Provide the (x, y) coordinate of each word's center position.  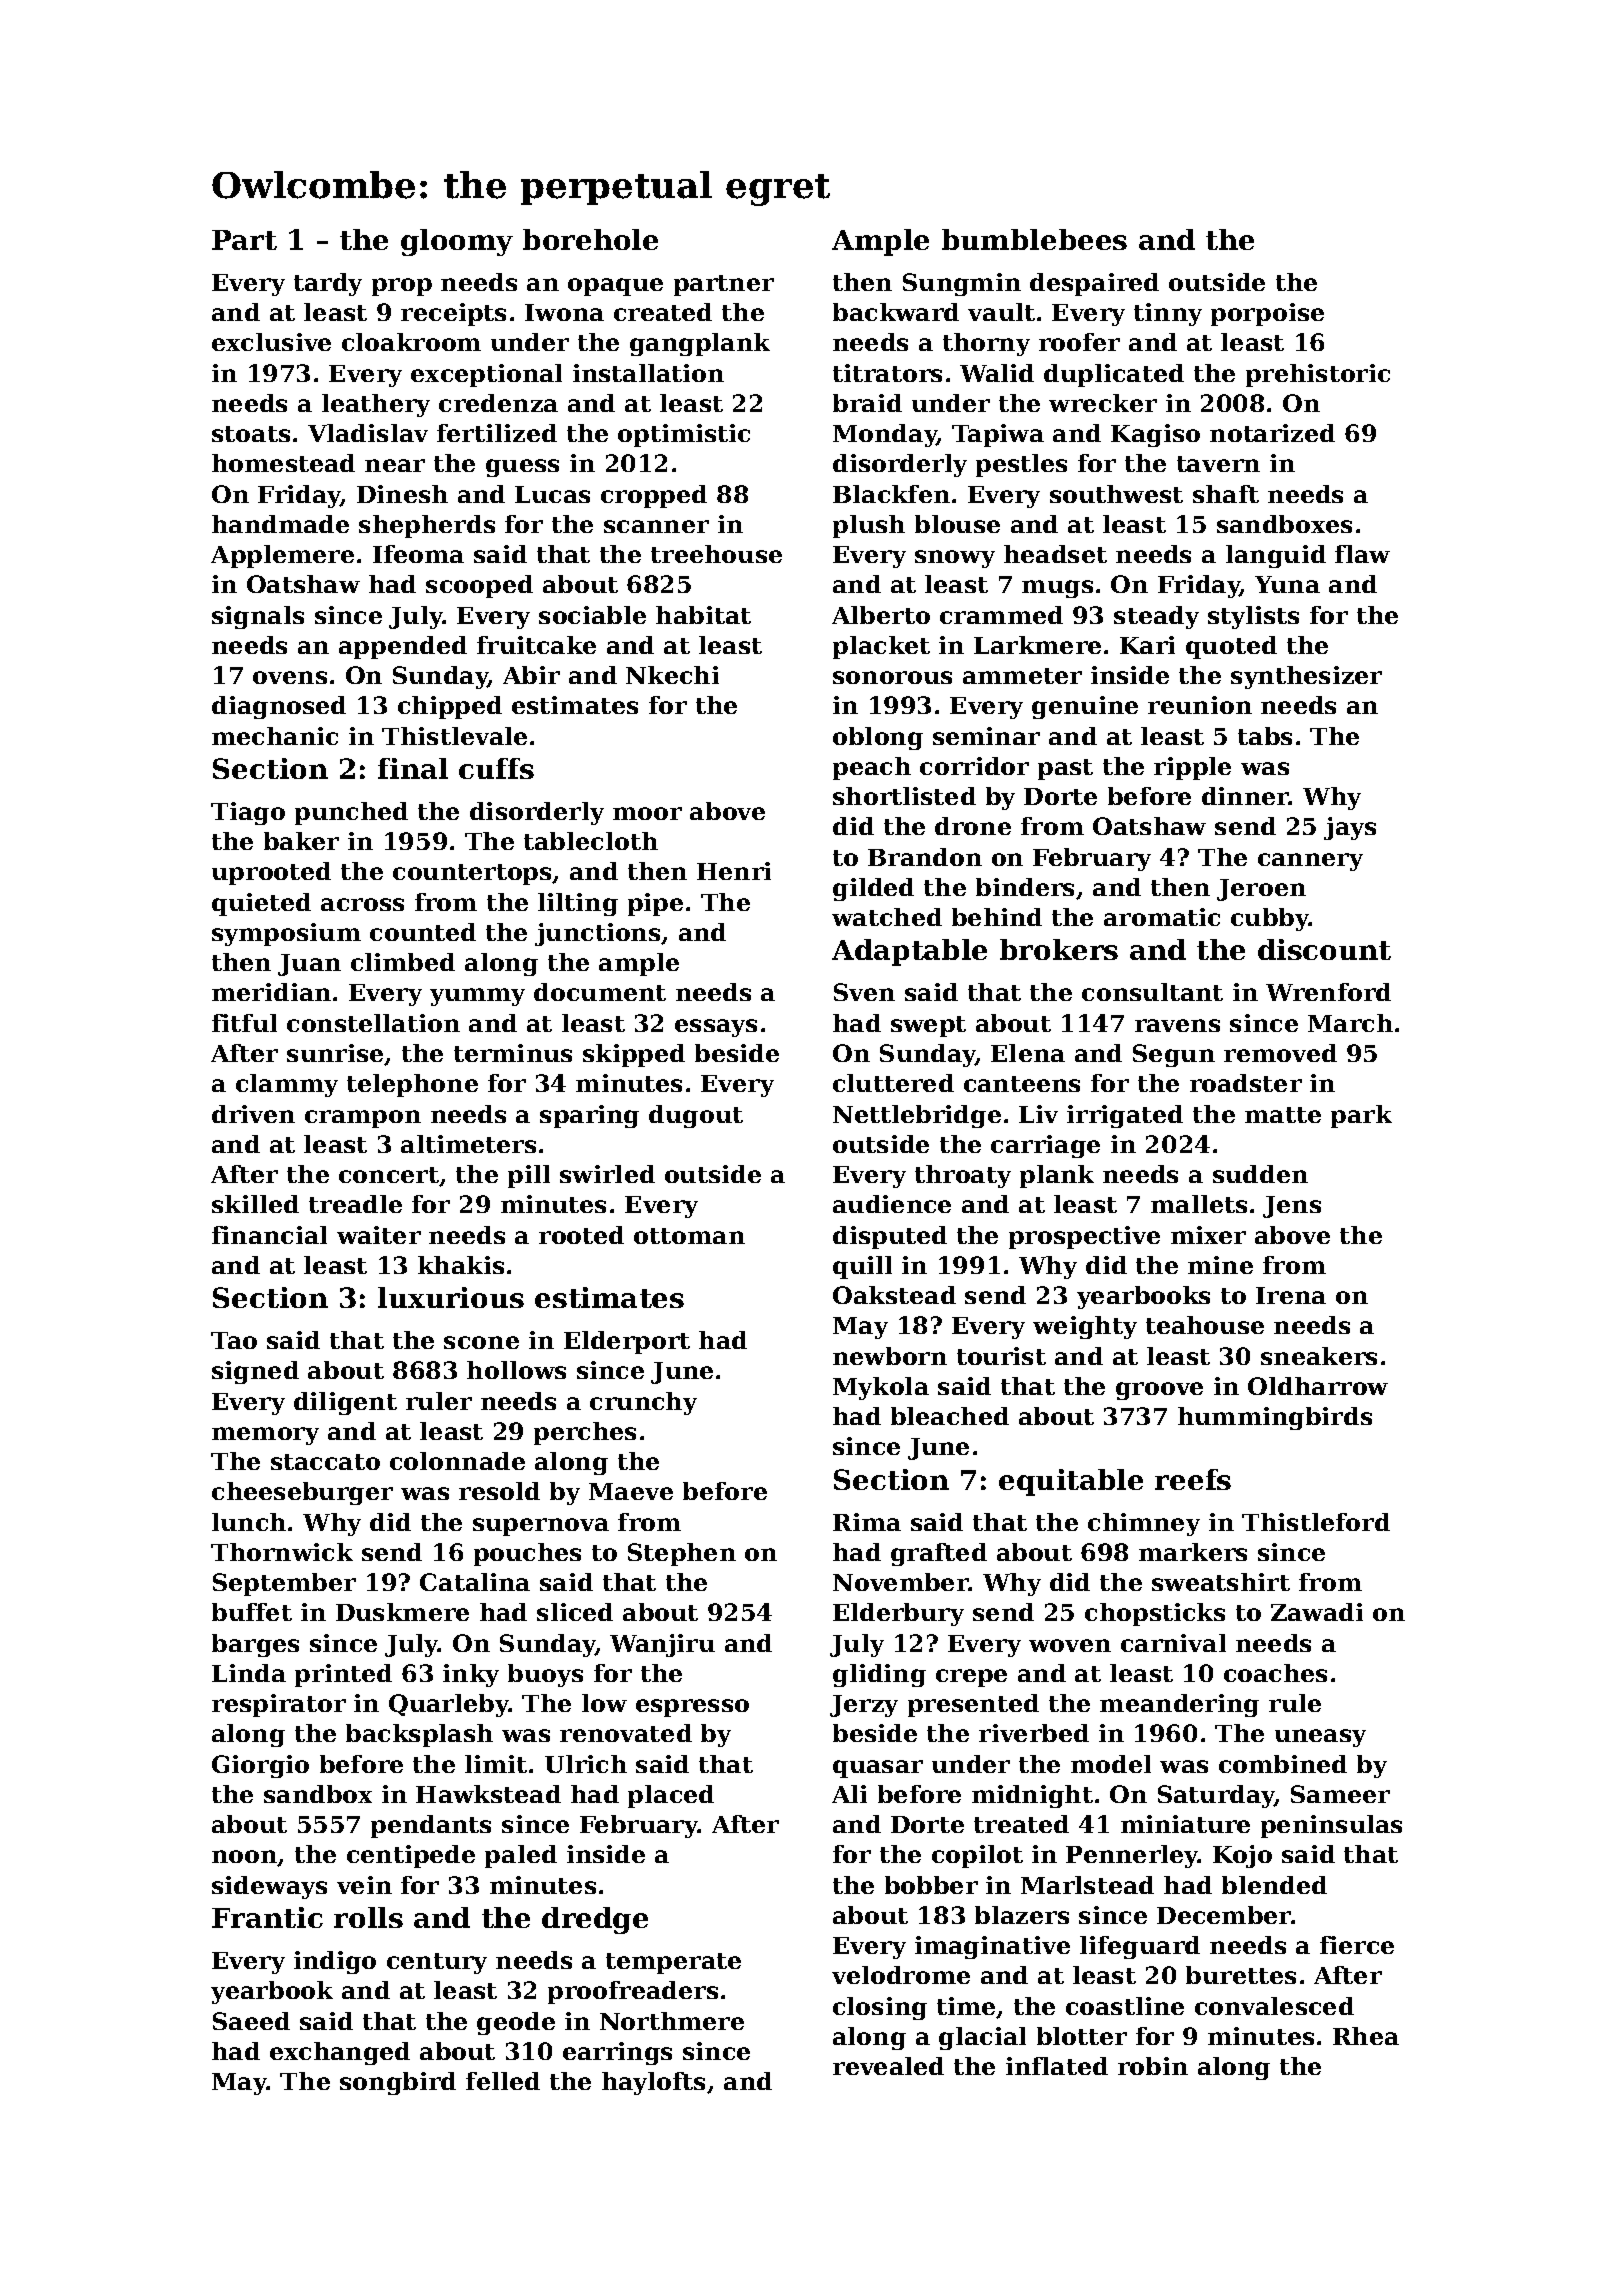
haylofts (653, 2083)
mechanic (275, 736)
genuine (1085, 707)
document (600, 992)
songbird (398, 2083)
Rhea (1366, 2036)
